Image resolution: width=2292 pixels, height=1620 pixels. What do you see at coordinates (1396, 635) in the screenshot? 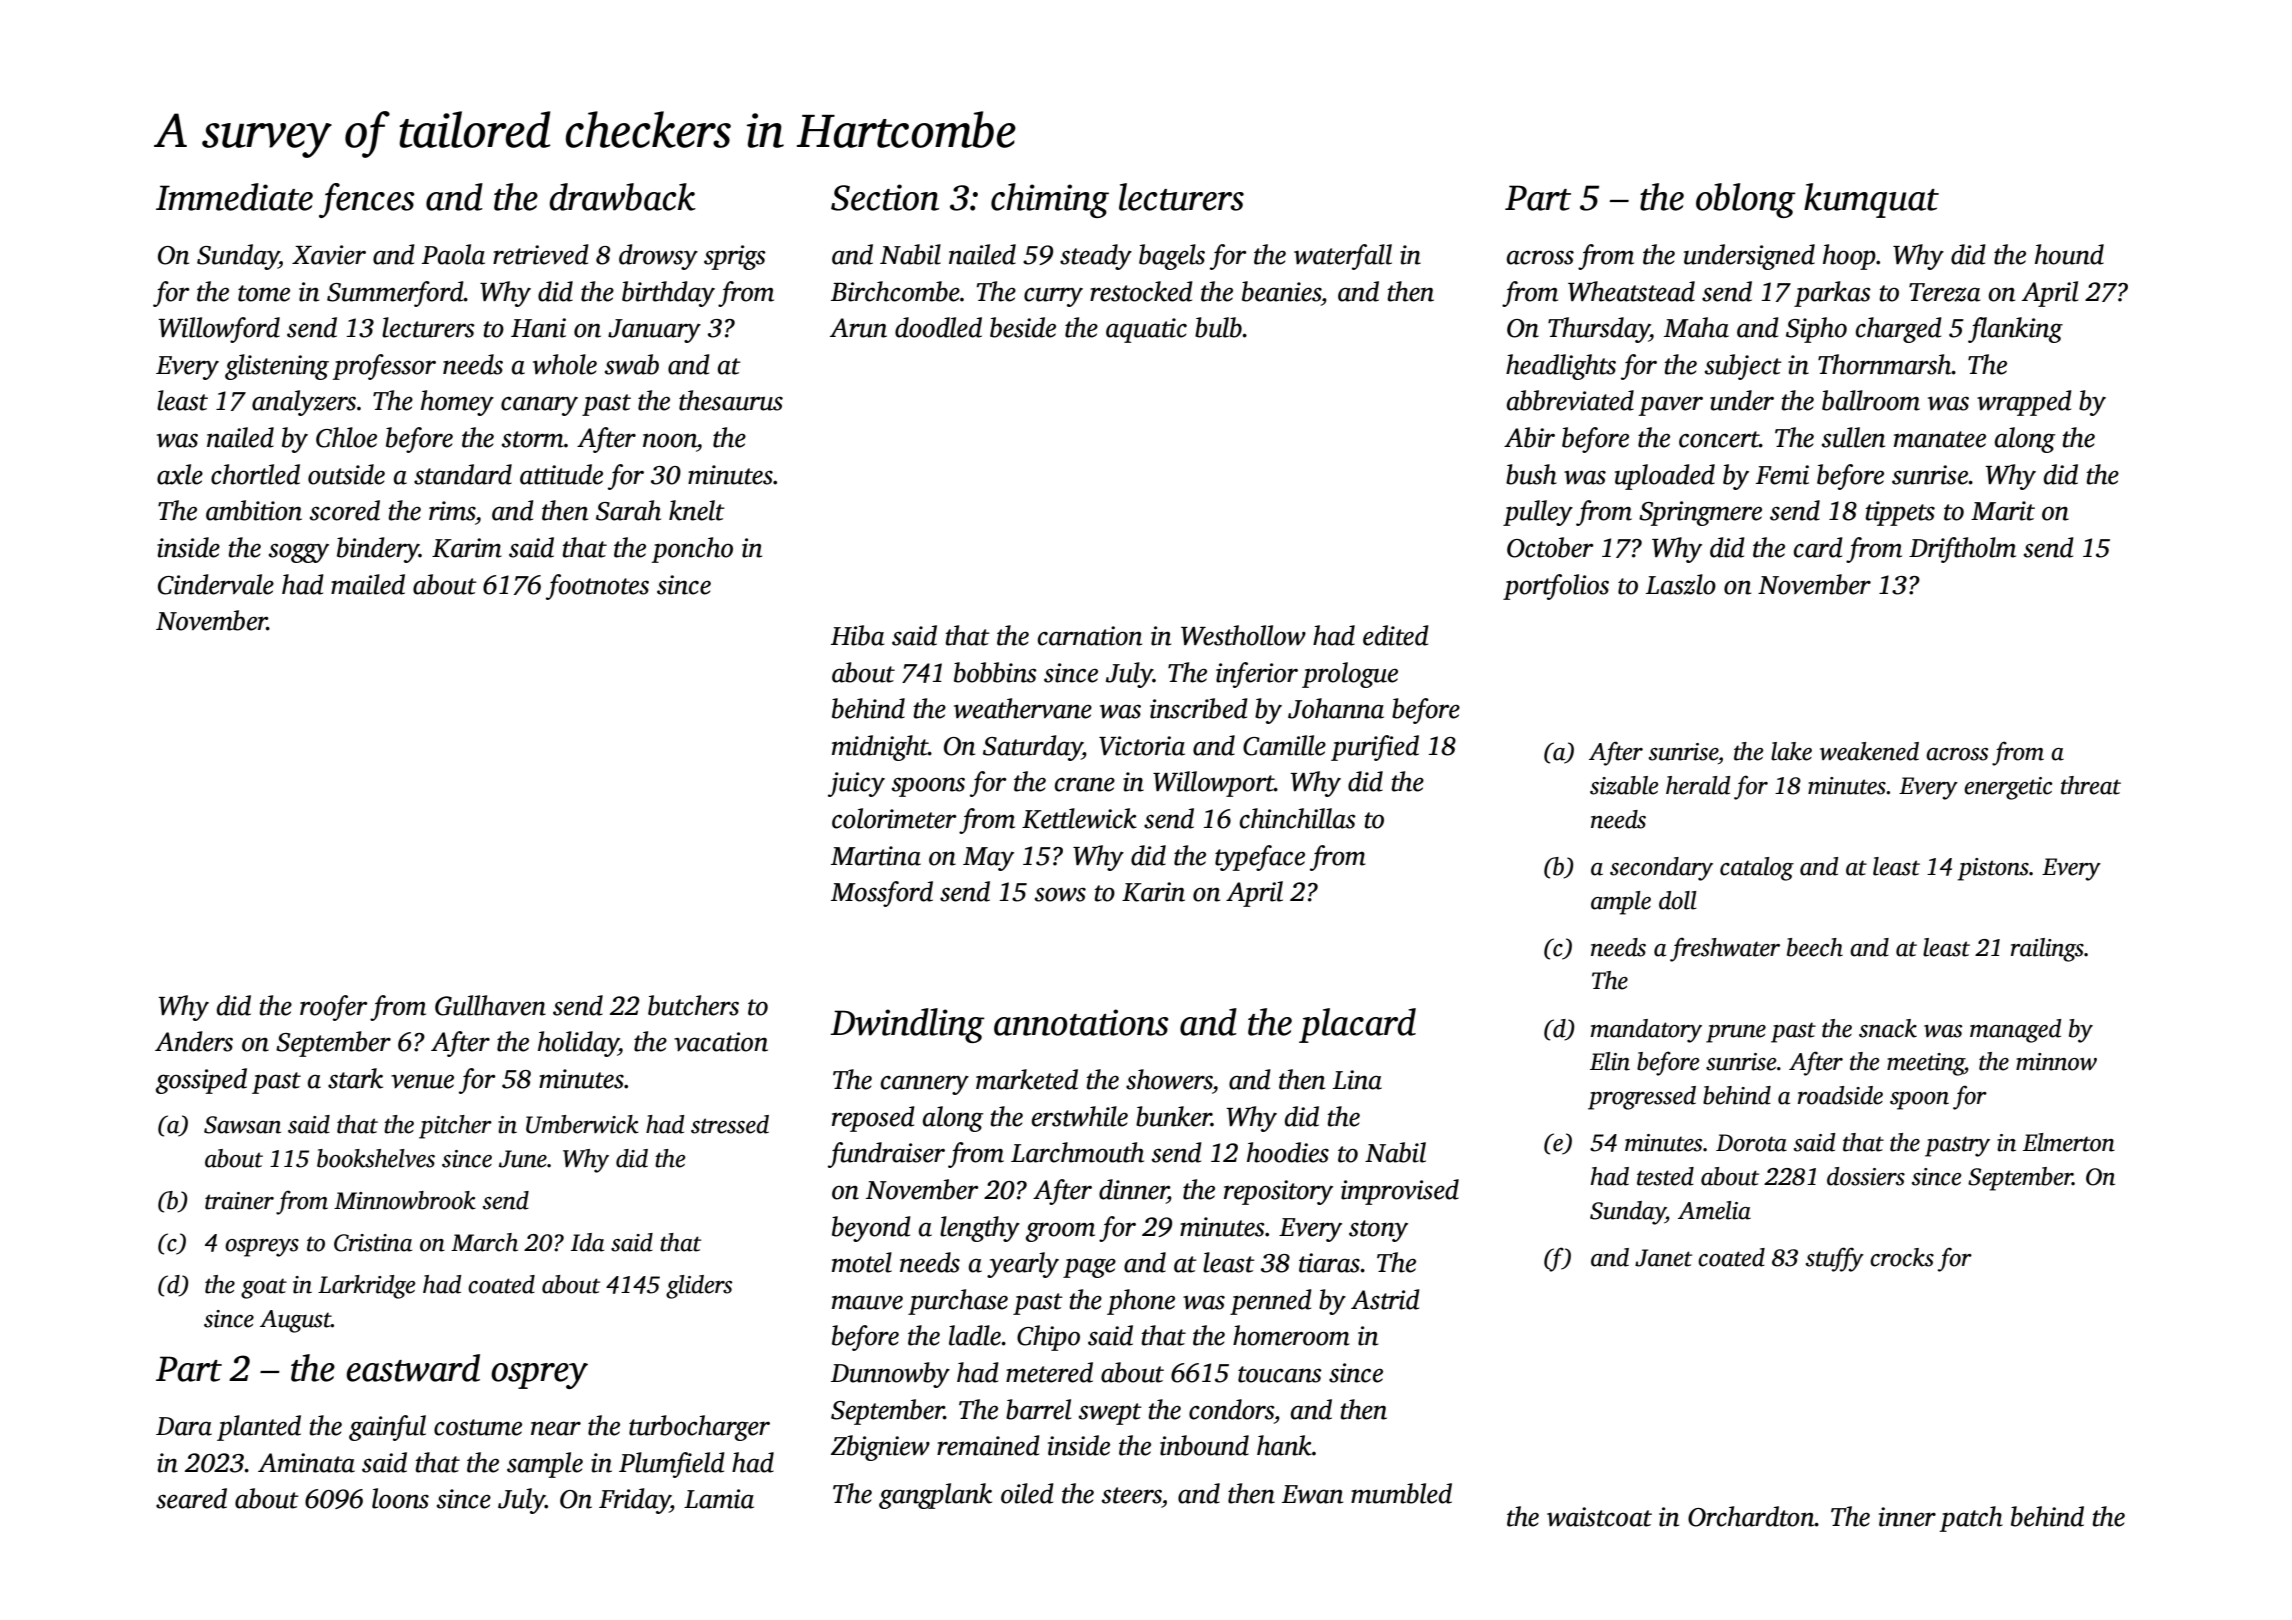
I see `edited` at bounding box center [1396, 635].
